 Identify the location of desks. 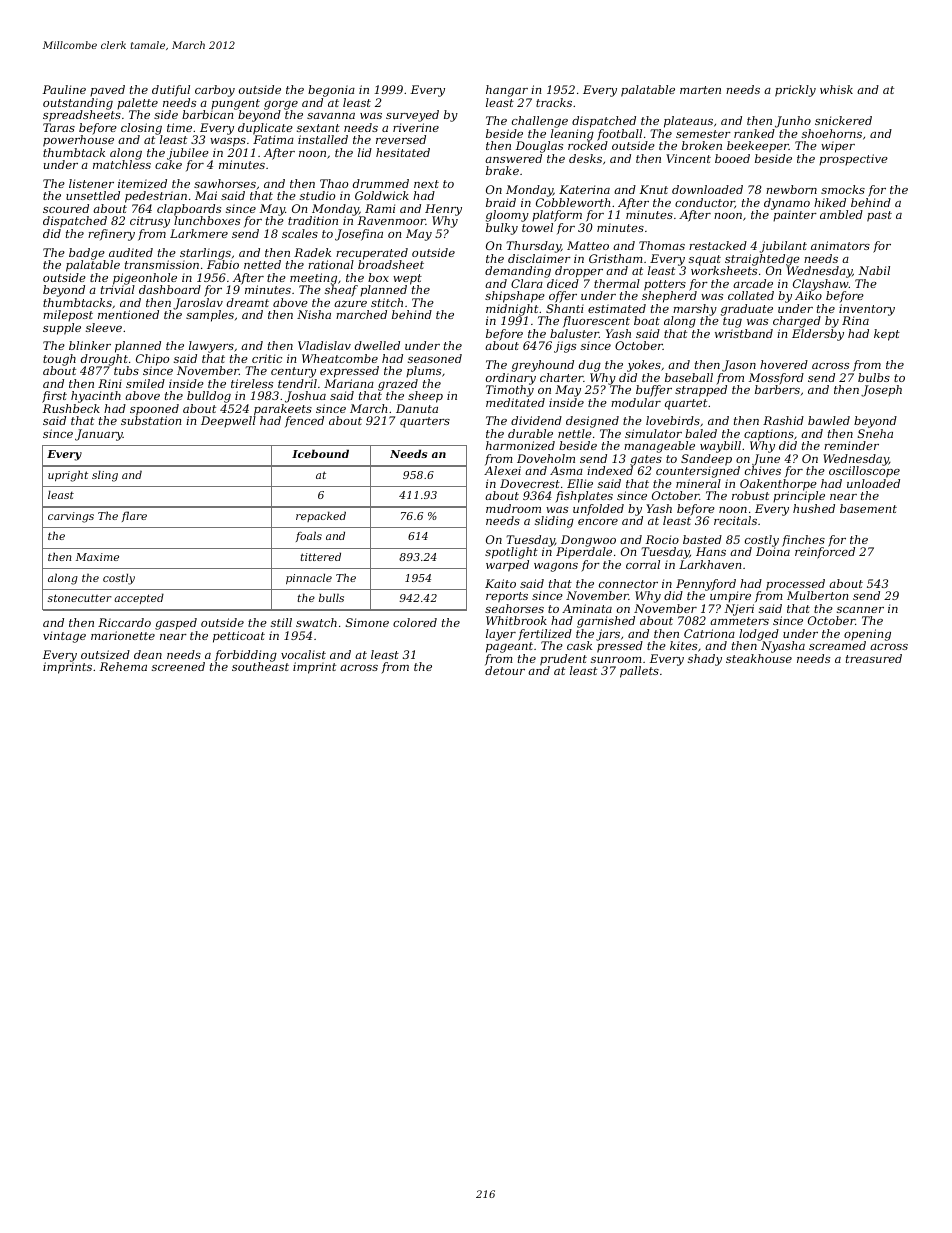
(585, 158).
